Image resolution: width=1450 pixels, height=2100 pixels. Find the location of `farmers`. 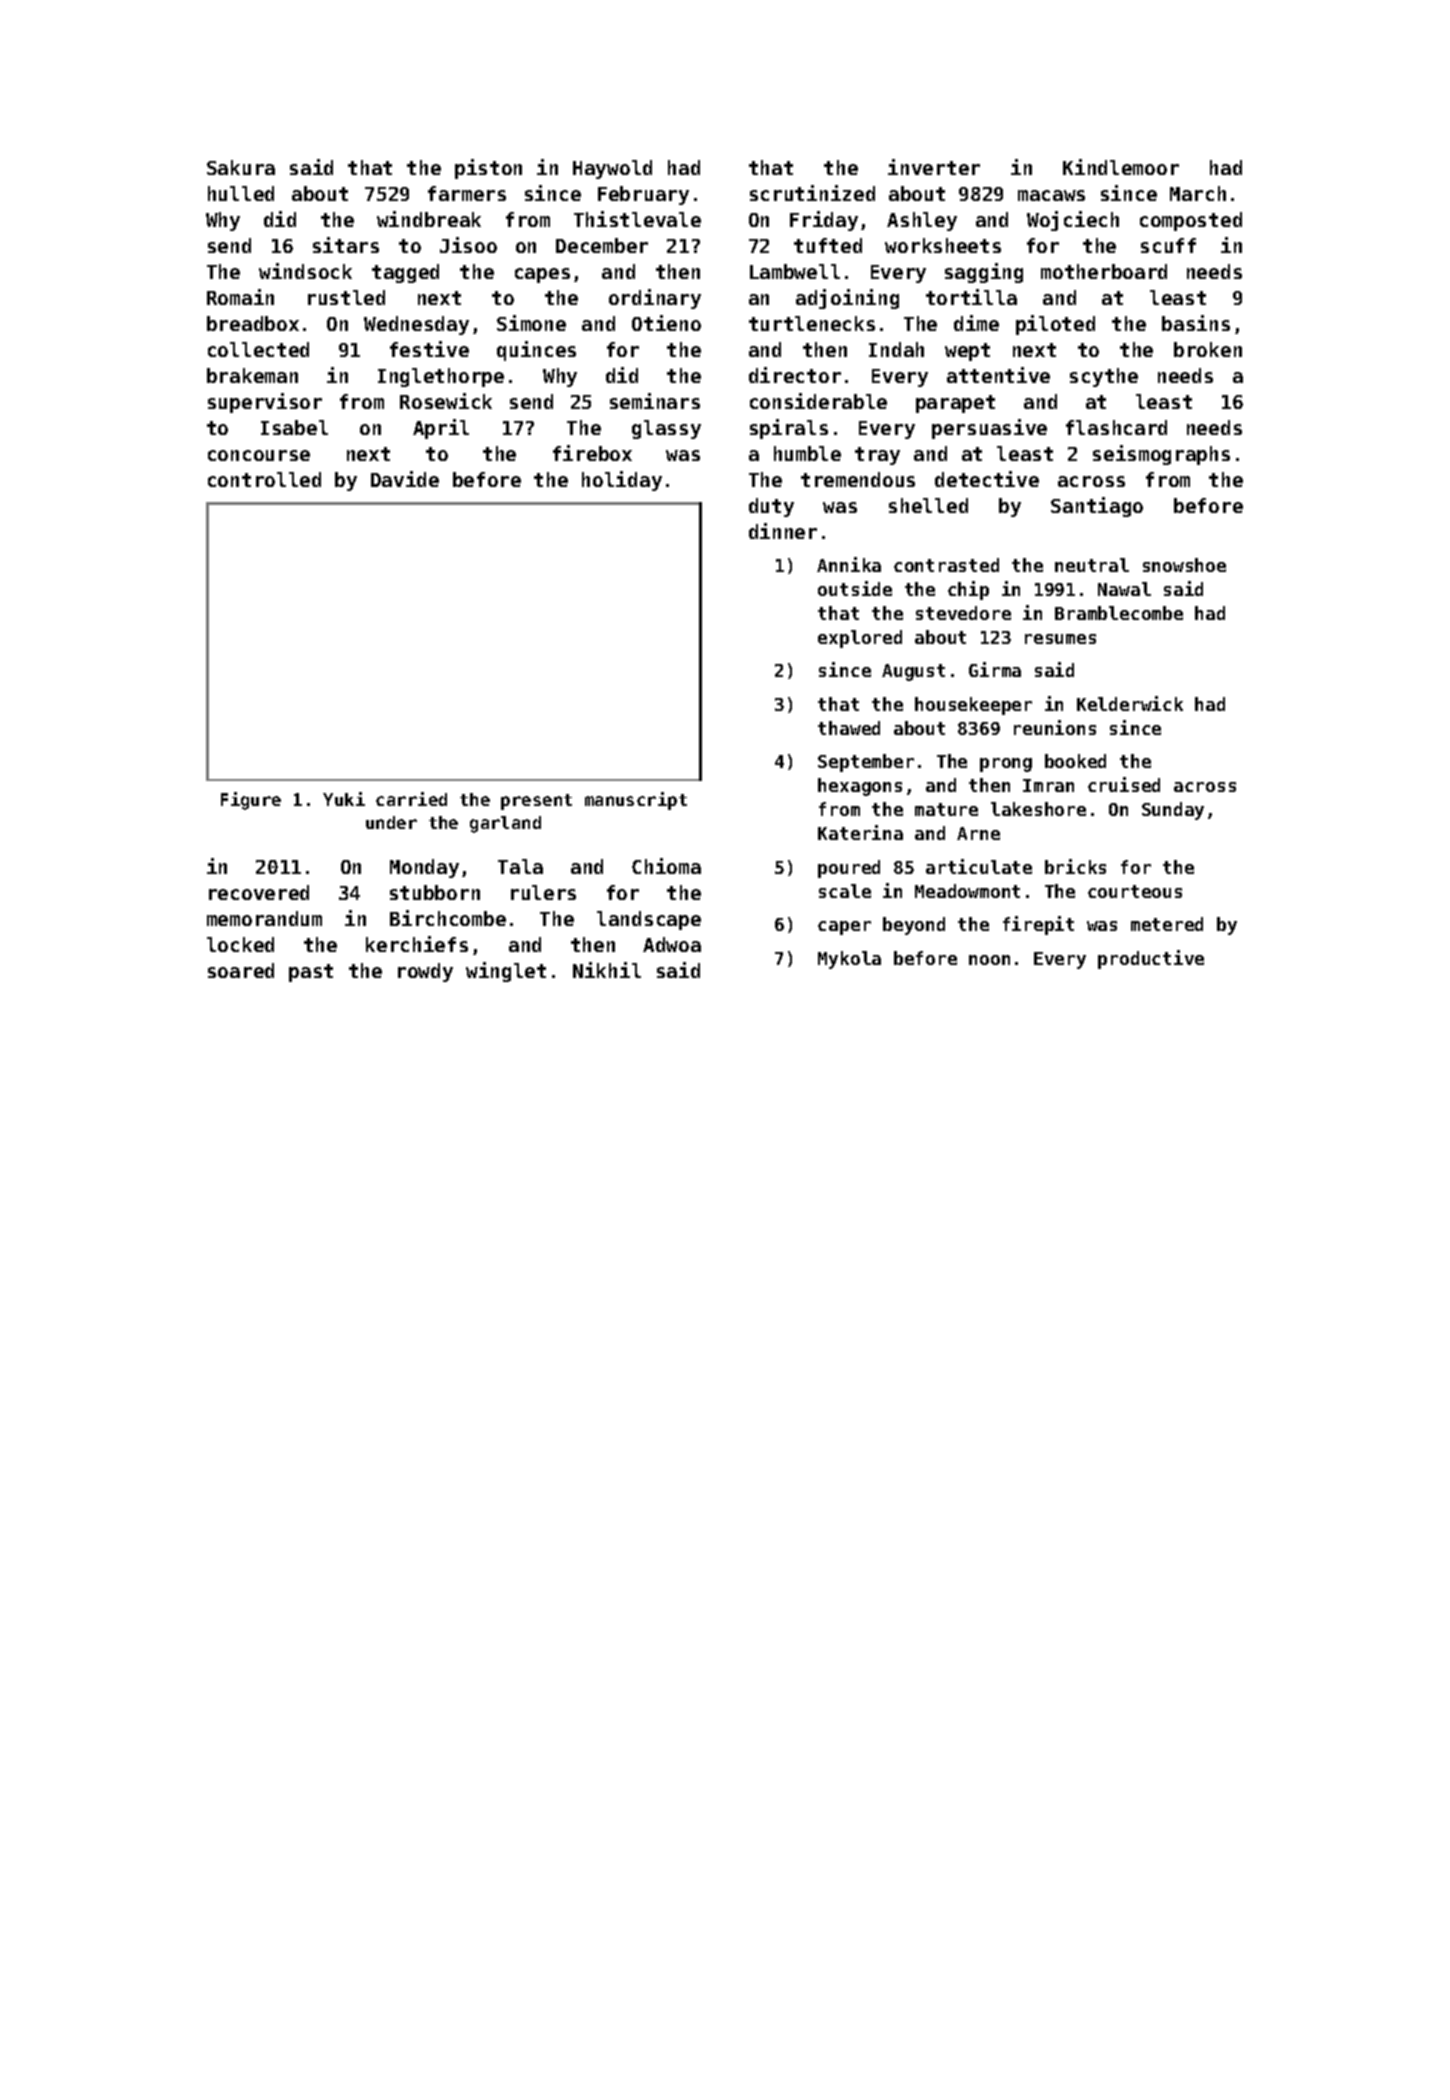

farmers is located at coordinates (467, 193).
